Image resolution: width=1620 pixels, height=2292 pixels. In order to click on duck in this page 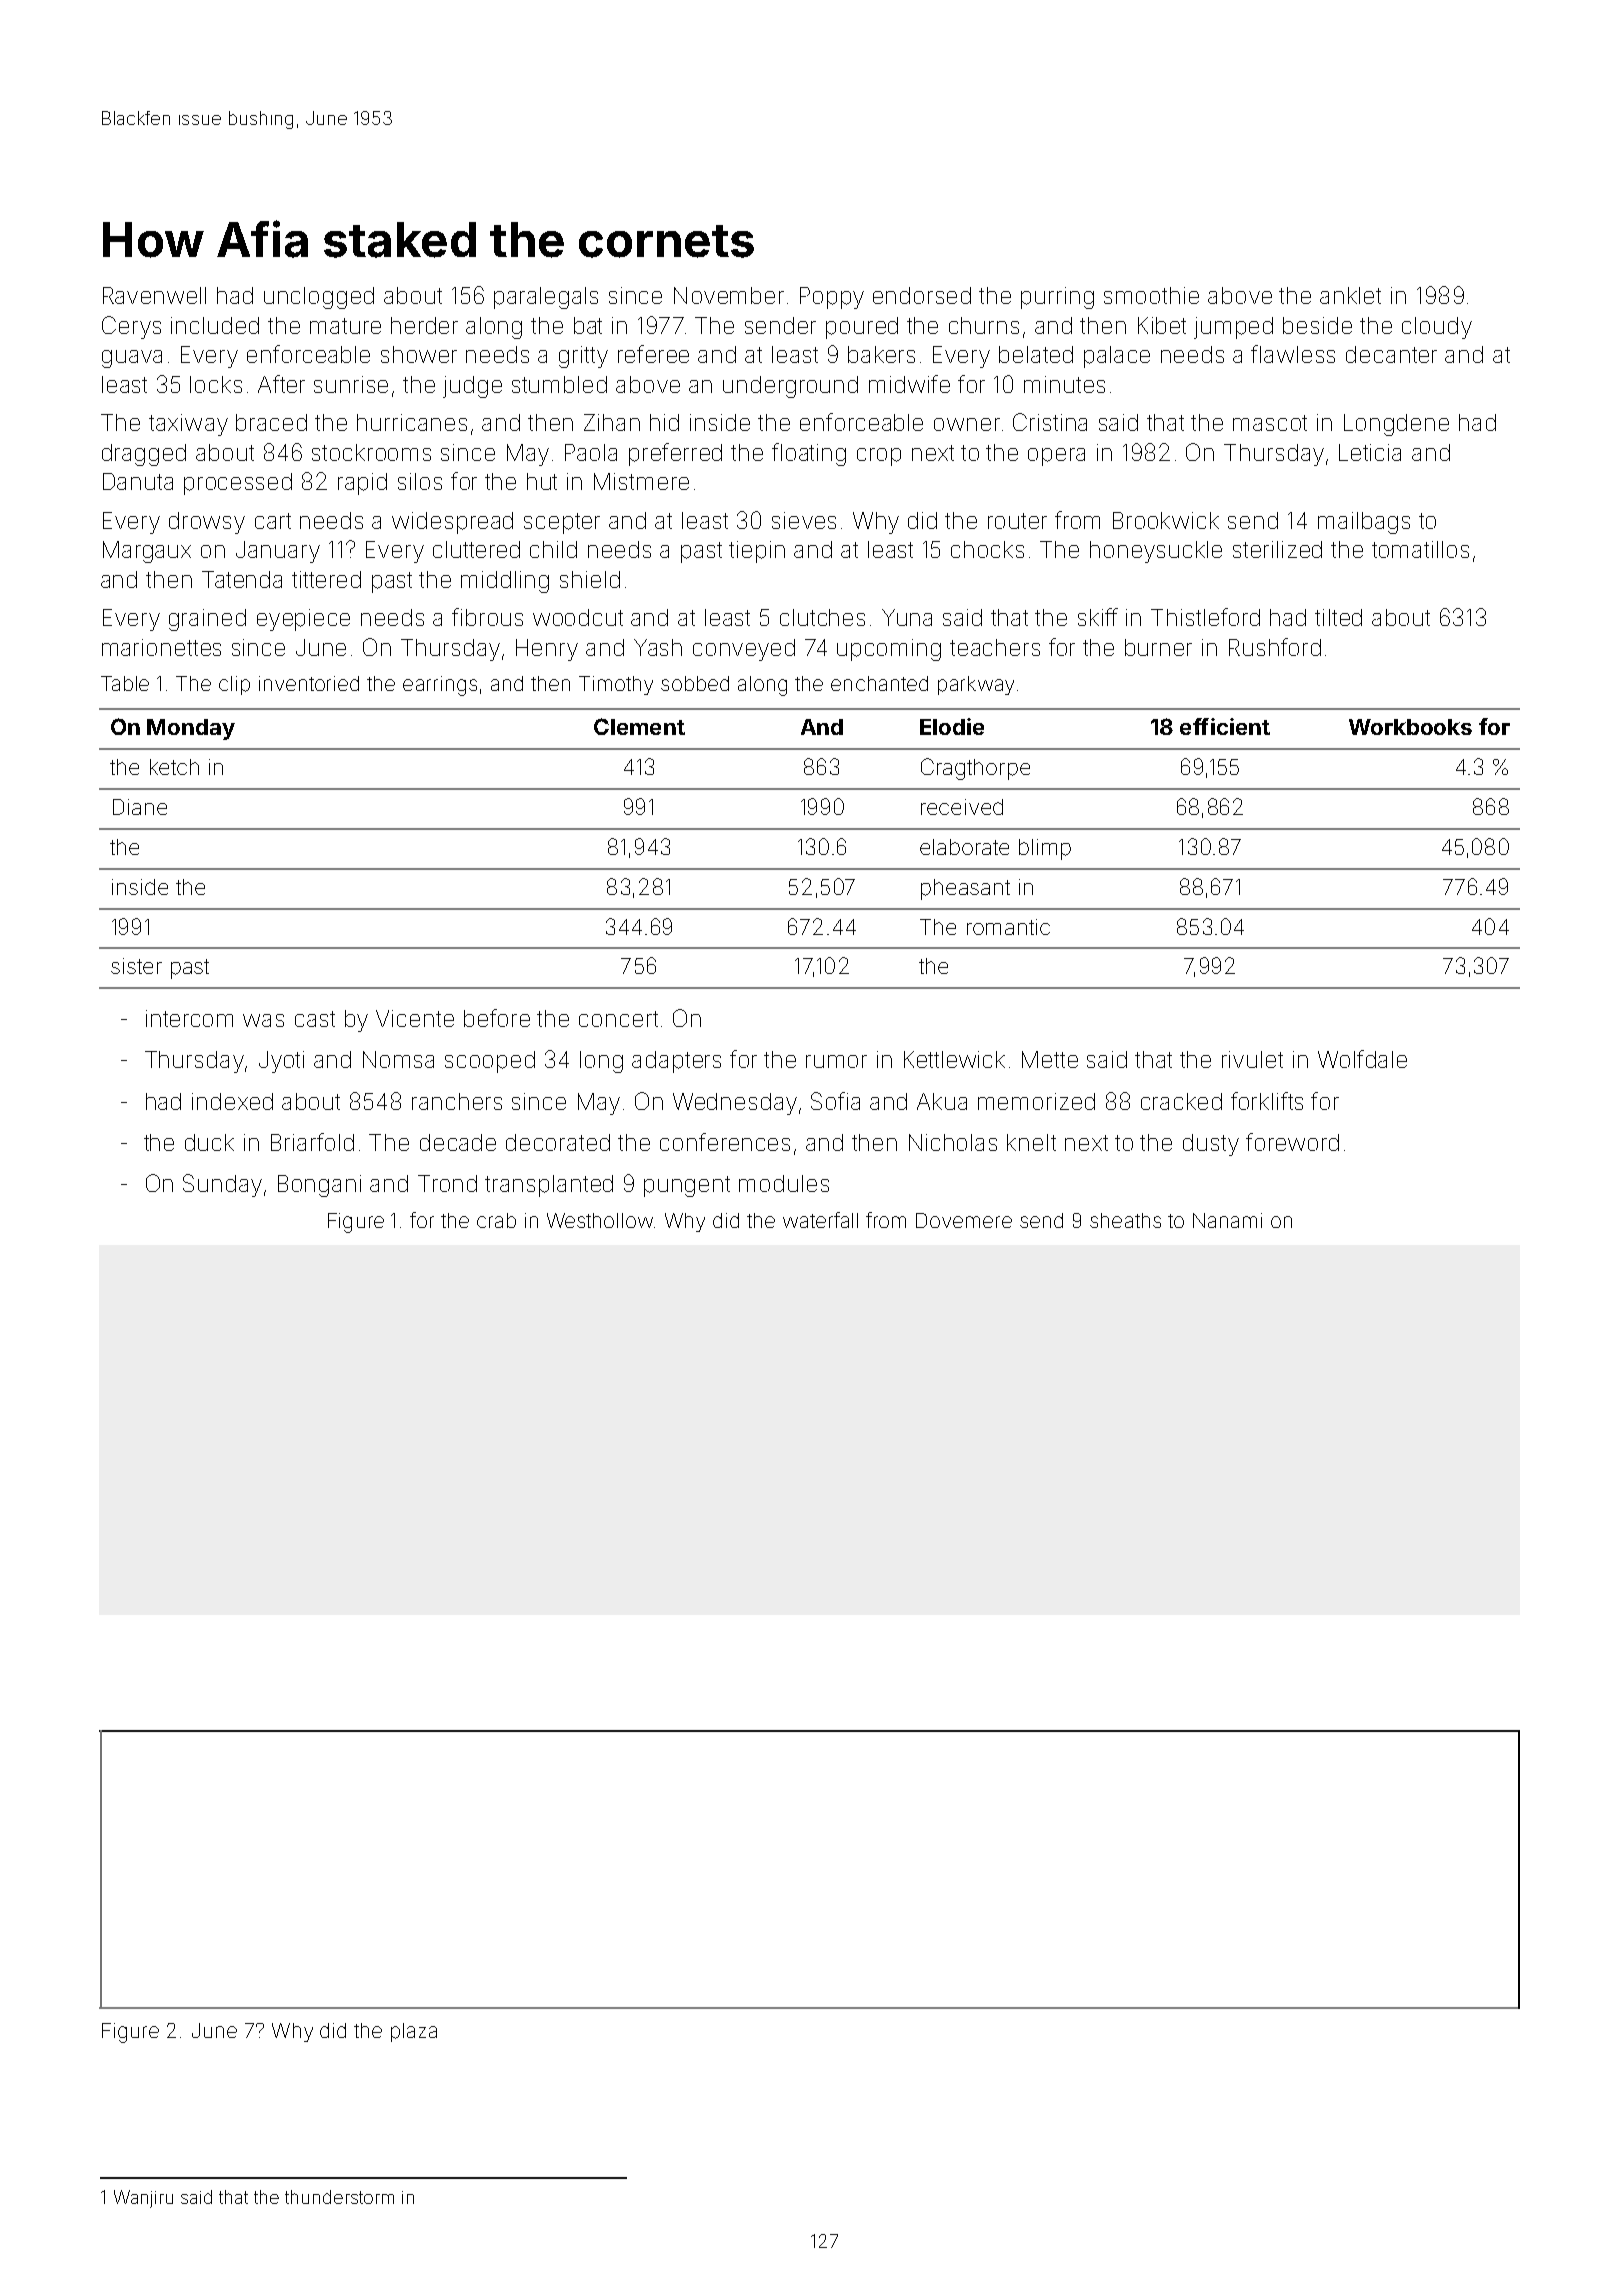, I will do `click(209, 1142)`.
